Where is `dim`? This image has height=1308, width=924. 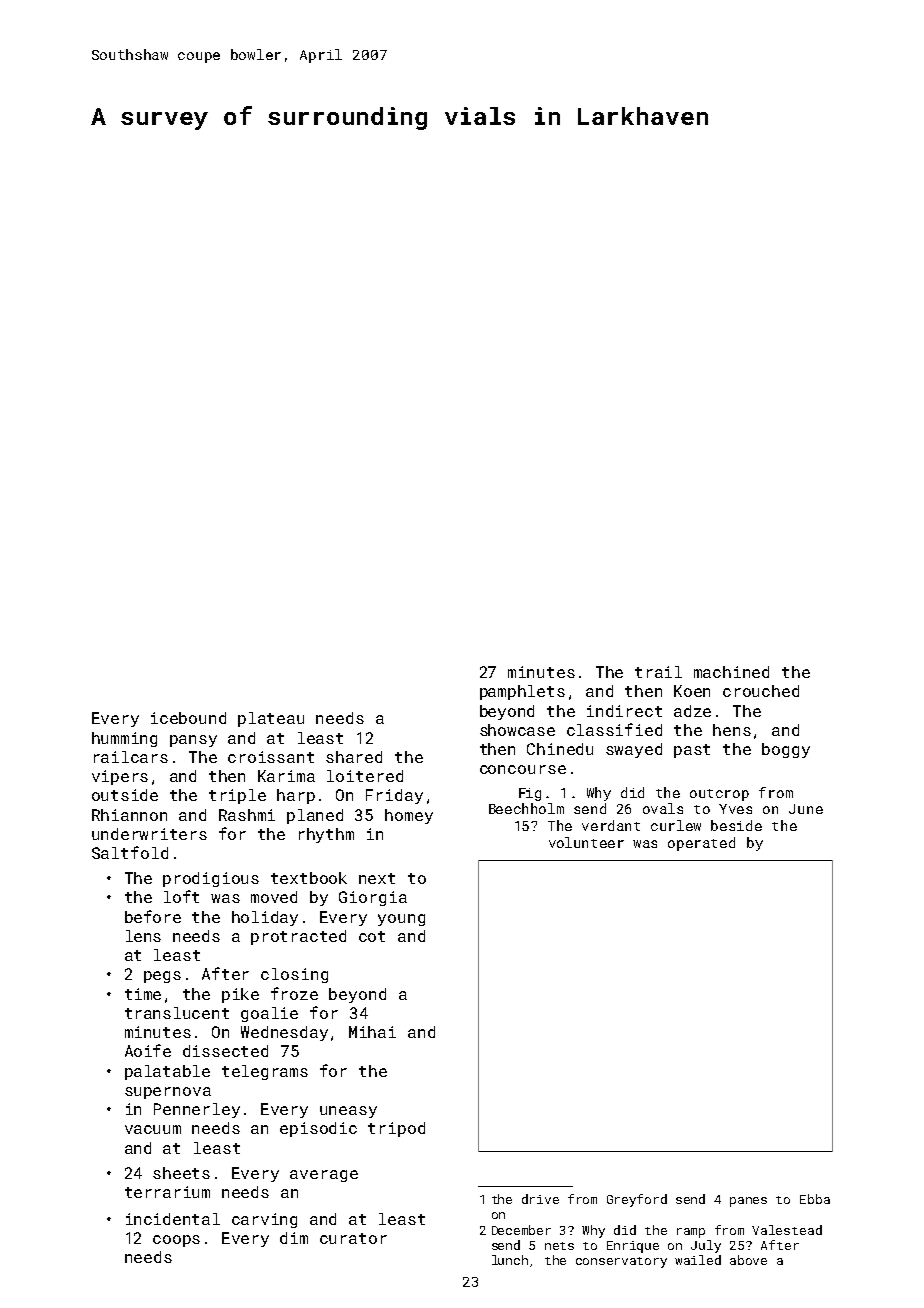
dim is located at coordinates (294, 1238).
